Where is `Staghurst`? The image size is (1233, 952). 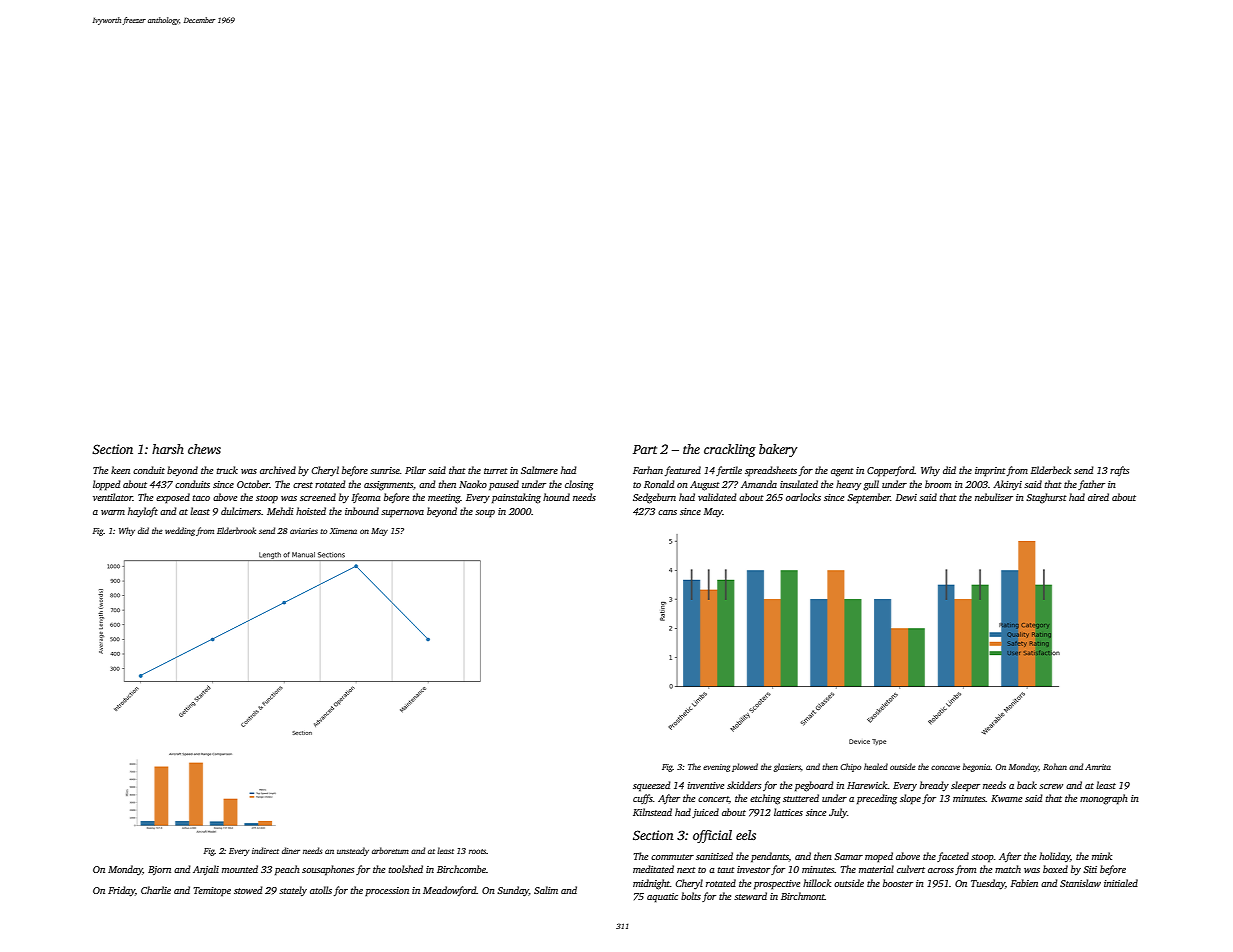 Staghurst is located at coordinates (1046, 498).
